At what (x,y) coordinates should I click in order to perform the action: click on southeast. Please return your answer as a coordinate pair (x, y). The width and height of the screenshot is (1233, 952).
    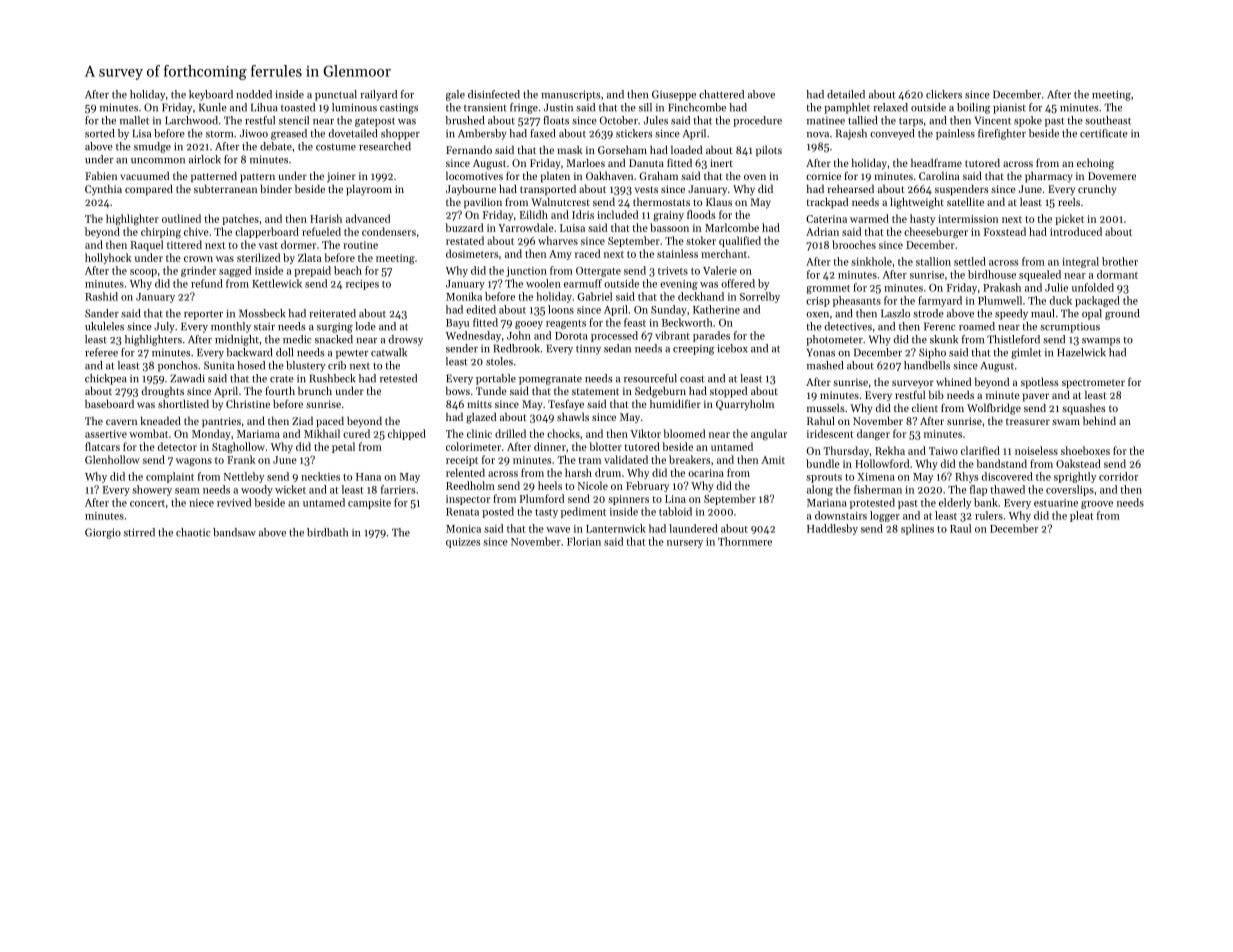
    Looking at the image, I should click on (1108, 120).
